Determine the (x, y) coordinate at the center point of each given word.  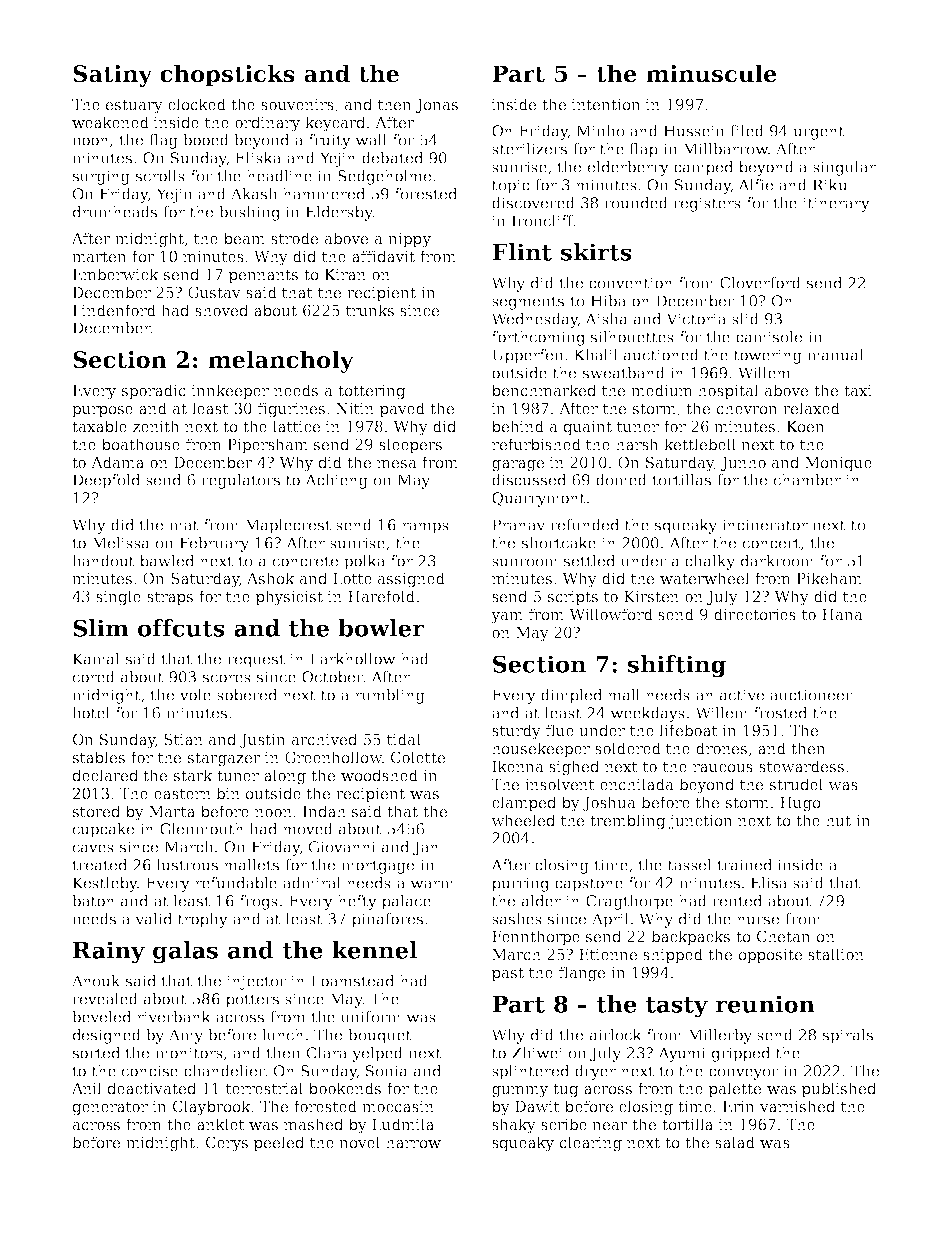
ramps (425, 528)
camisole (769, 337)
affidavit (383, 256)
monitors (189, 1053)
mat (184, 525)
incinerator (765, 525)
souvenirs (297, 104)
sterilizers (529, 149)
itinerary (836, 204)
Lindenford (114, 310)
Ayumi (682, 1054)
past (508, 974)
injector (257, 982)
